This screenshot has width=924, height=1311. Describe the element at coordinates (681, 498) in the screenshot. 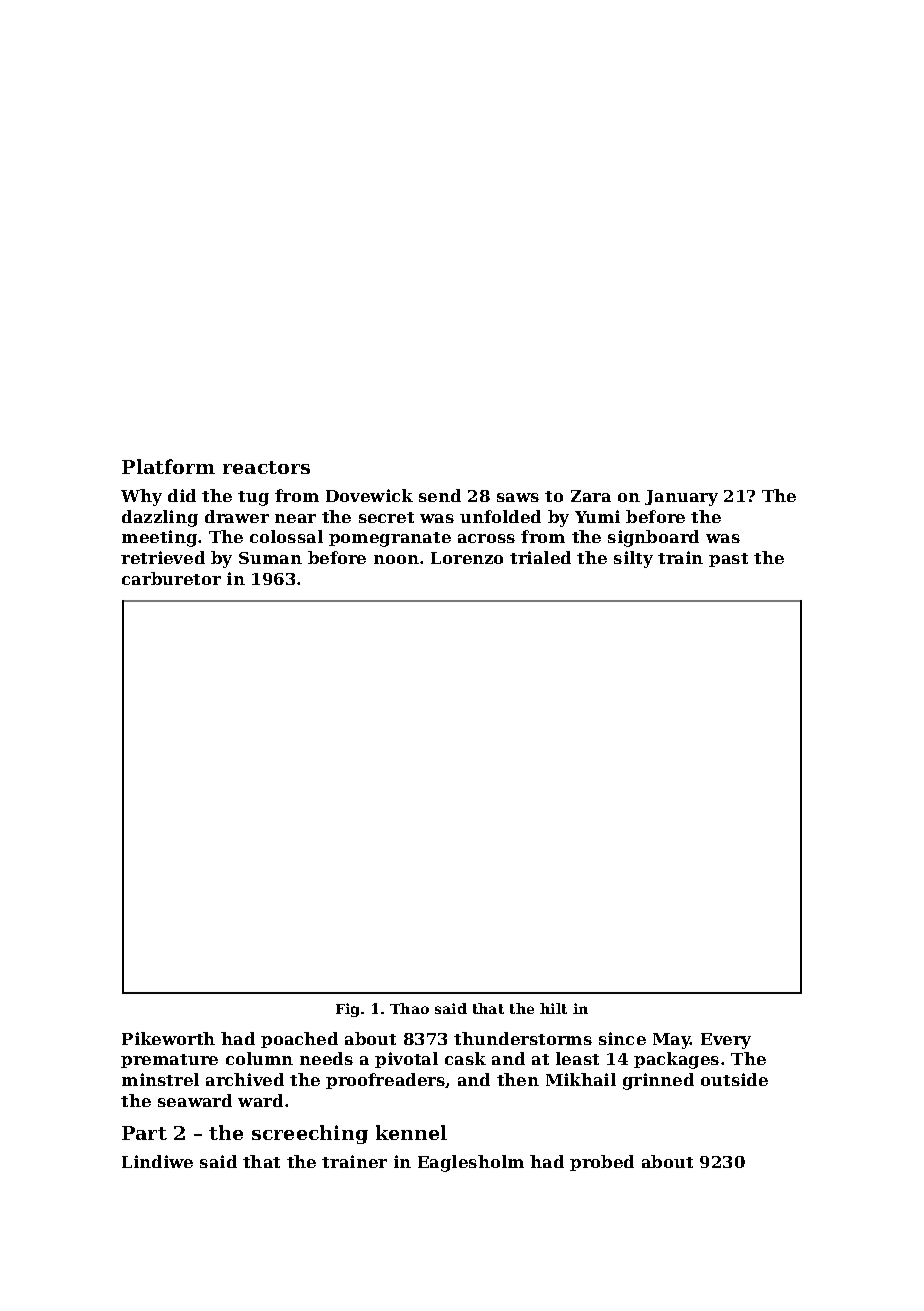

I see `January` at that location.
